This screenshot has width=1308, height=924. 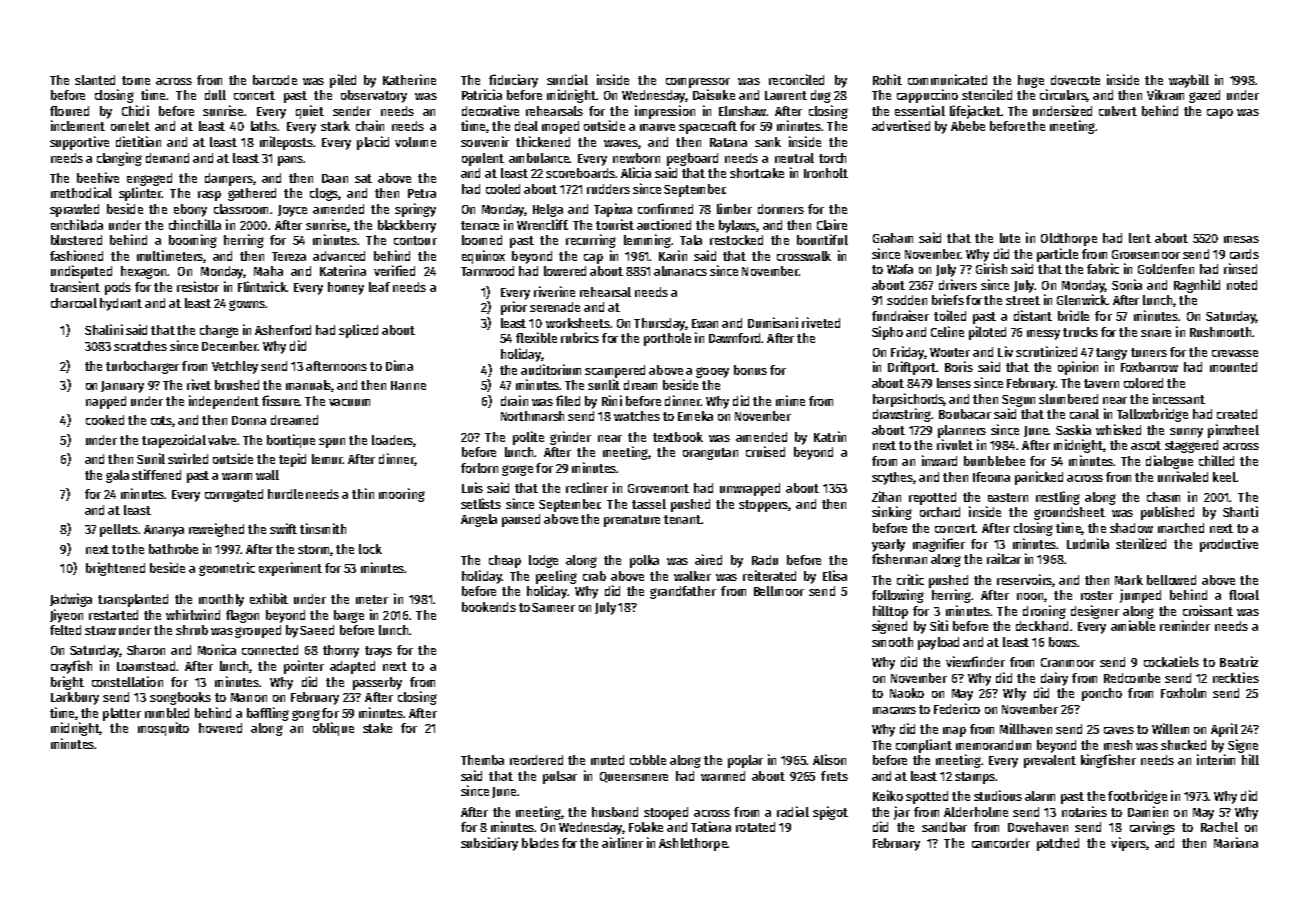 What do you see at coordinates (485, 141) in the screenshot?
I see `souvenir` at bounding box center [485, 141].
